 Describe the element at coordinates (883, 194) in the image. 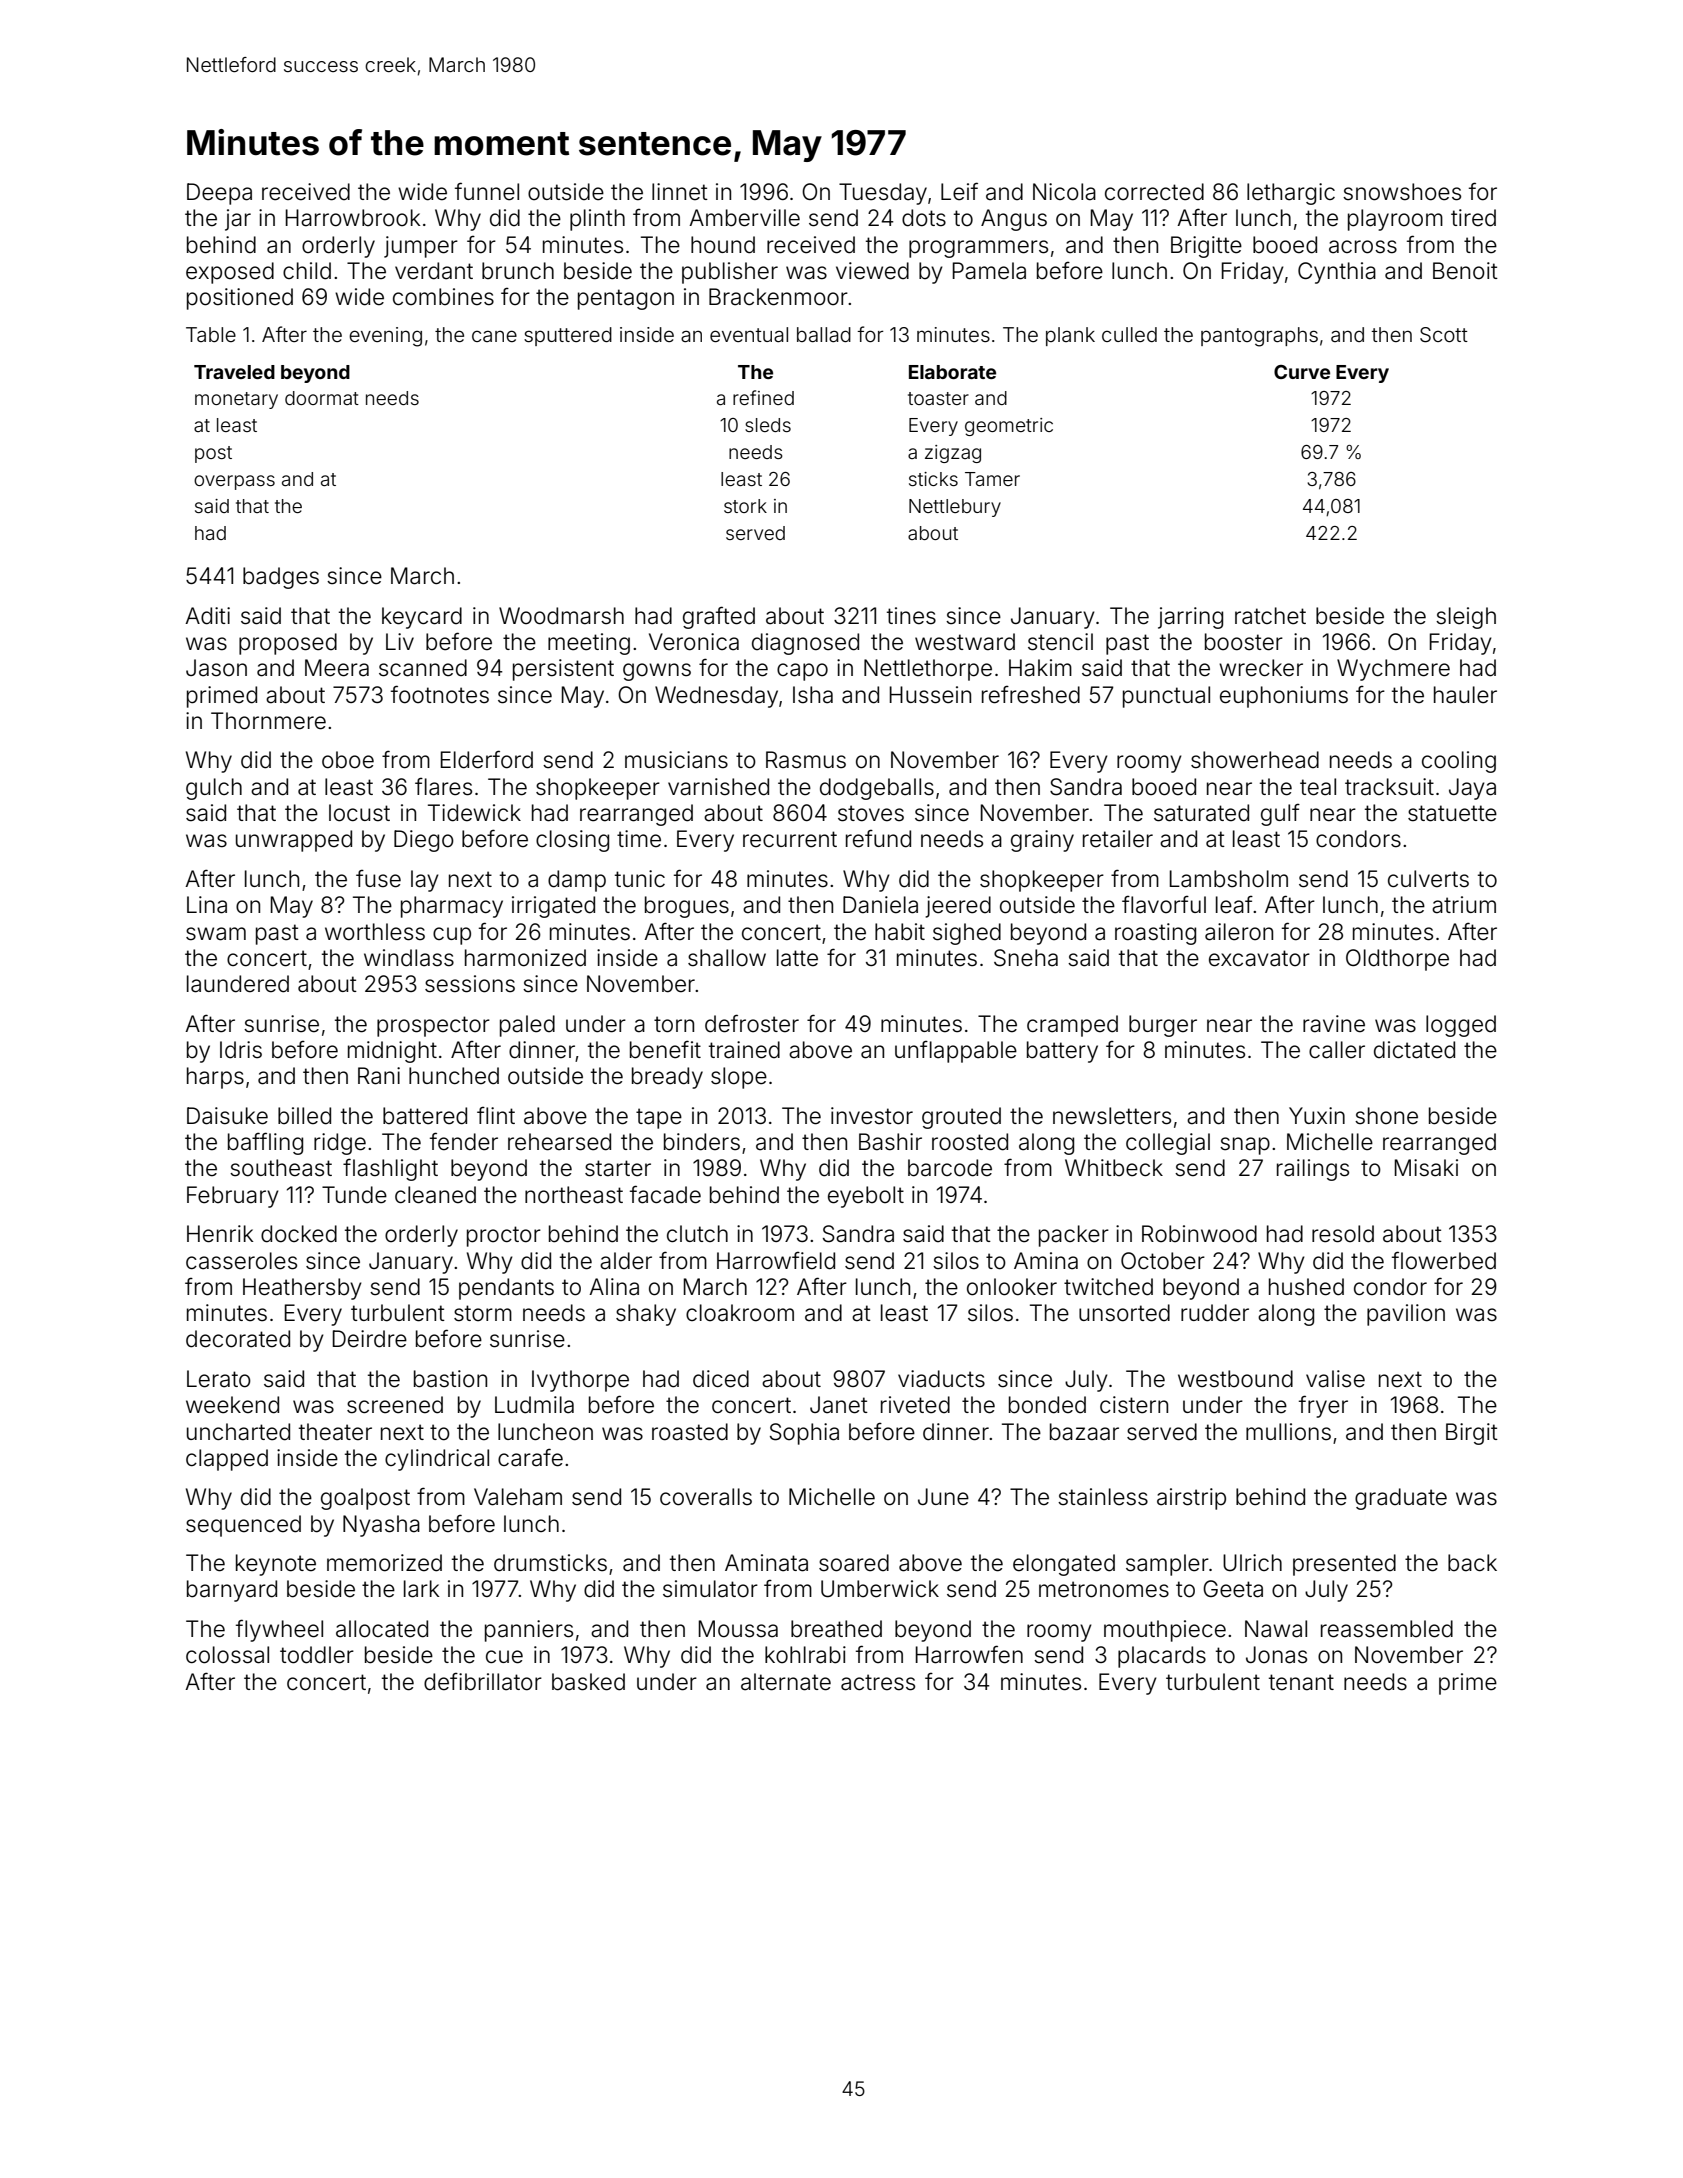

I see `Tuesday` at that location.
